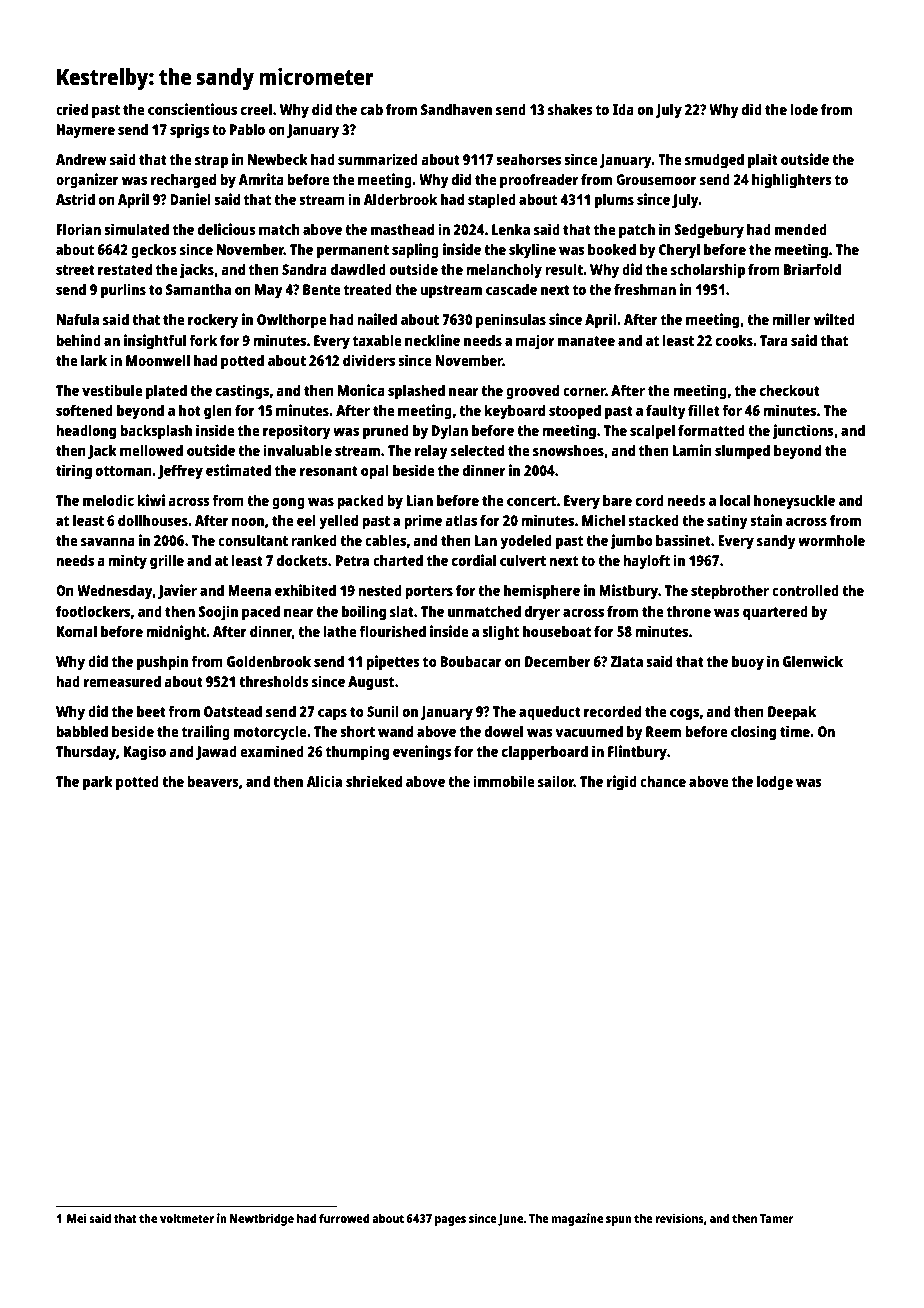  What do you see at coordinates (79, 229) in the document?
I see `Florian` at bounding box center [79, 229].
